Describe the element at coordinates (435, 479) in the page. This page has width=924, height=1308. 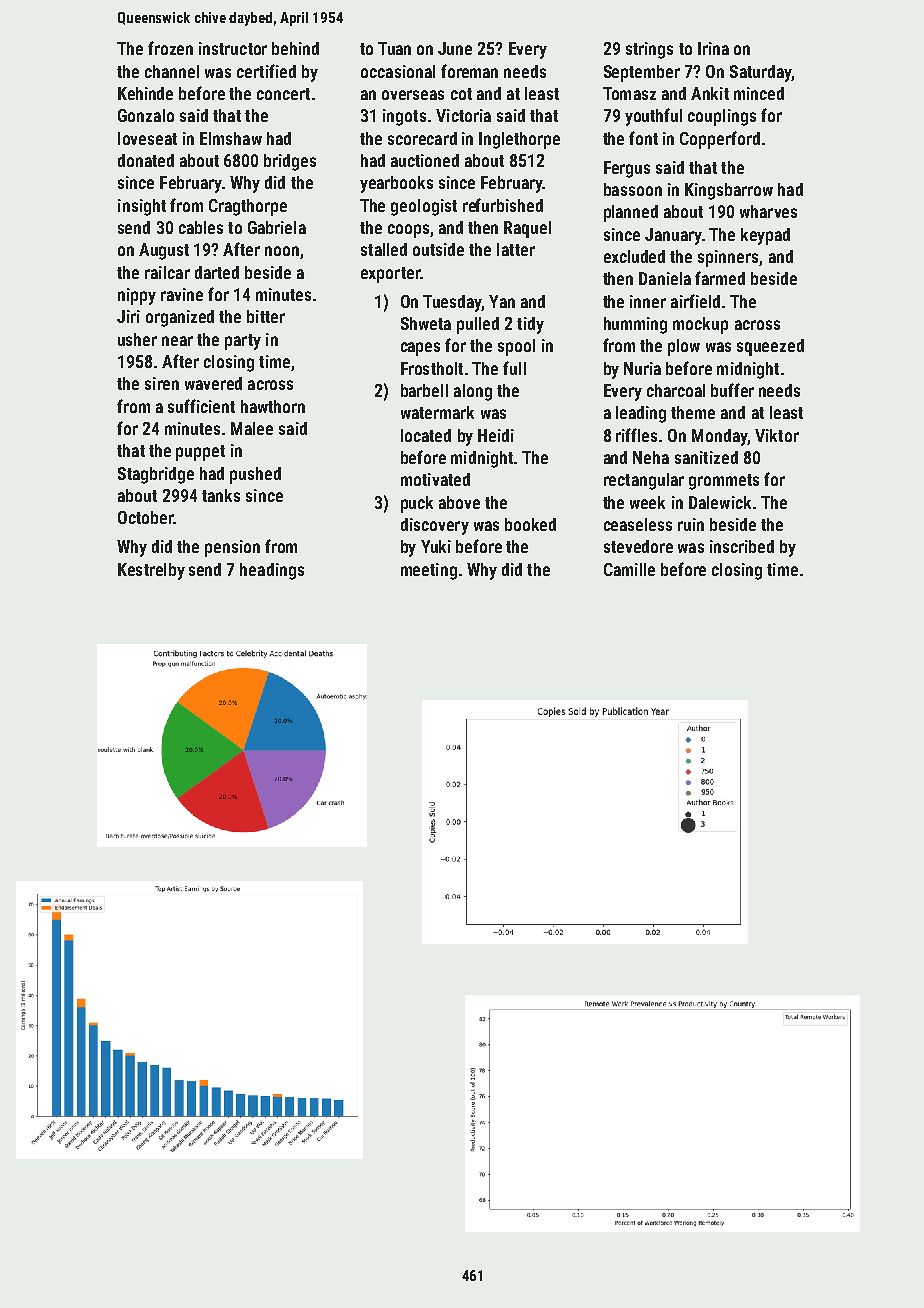
I see `motivated` at that location.
